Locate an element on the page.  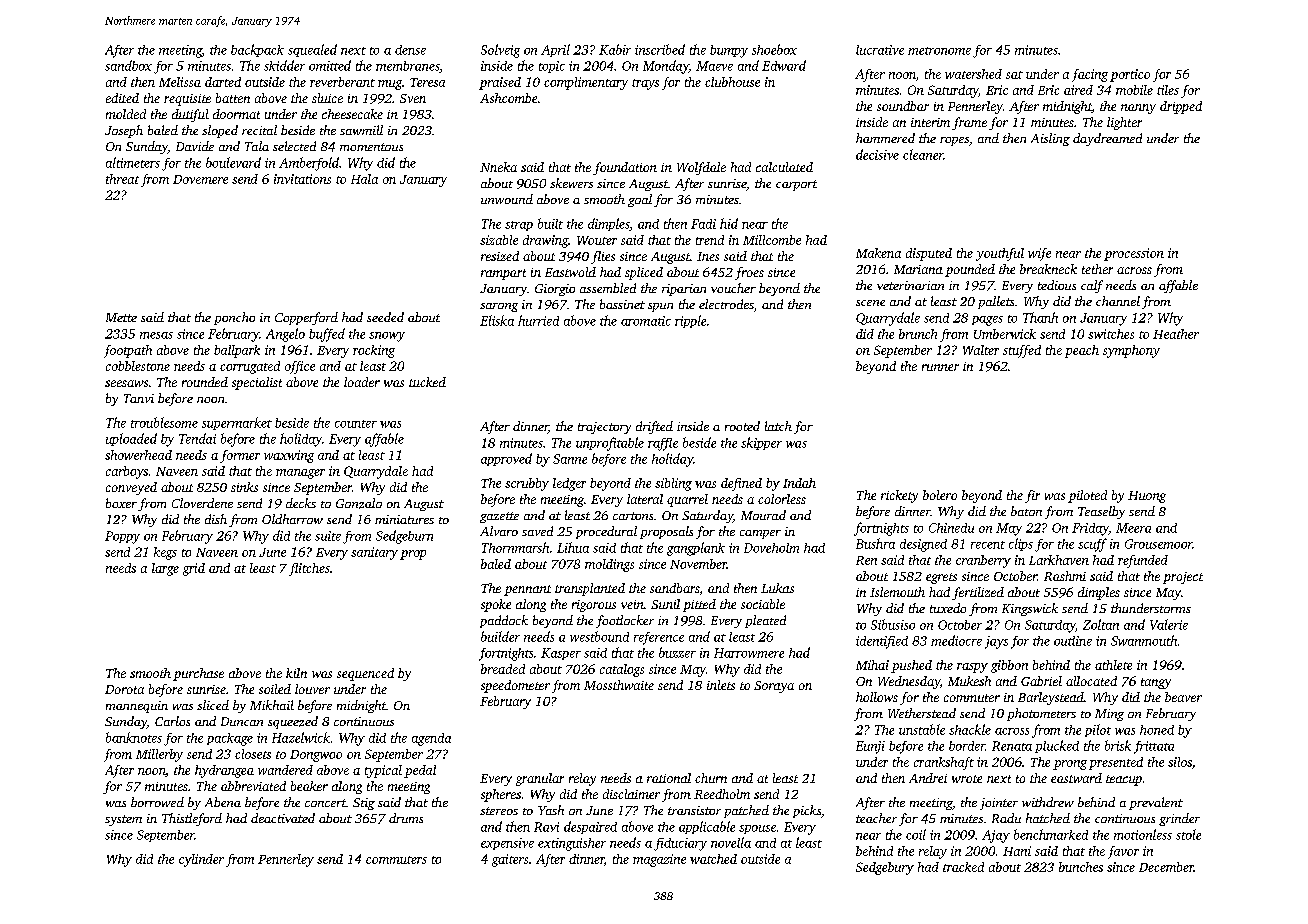
Abena is located at coordinates (223, 802).
